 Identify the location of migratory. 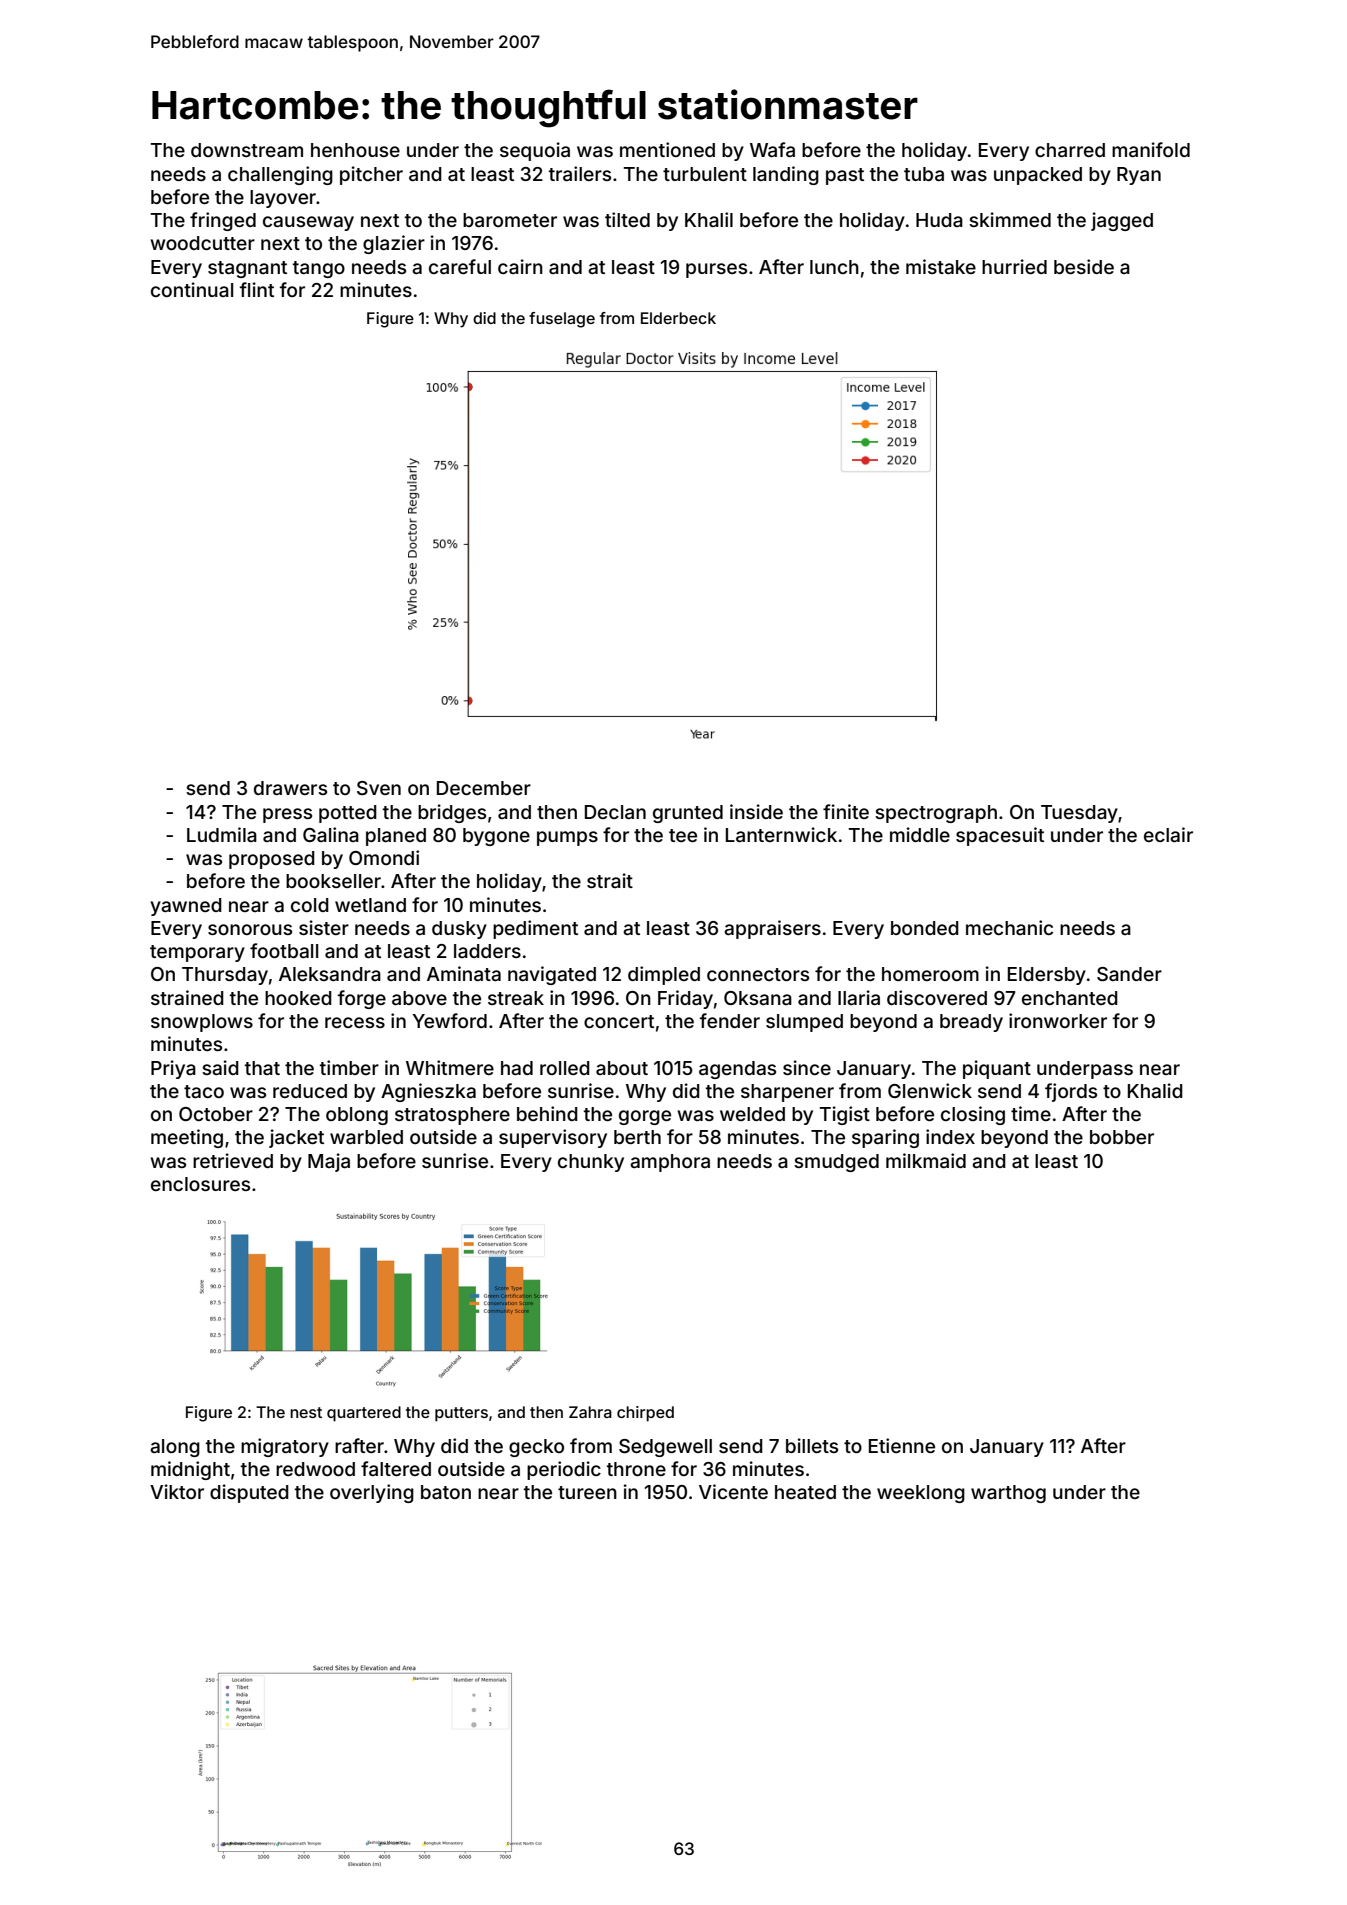
(285, 1447).
